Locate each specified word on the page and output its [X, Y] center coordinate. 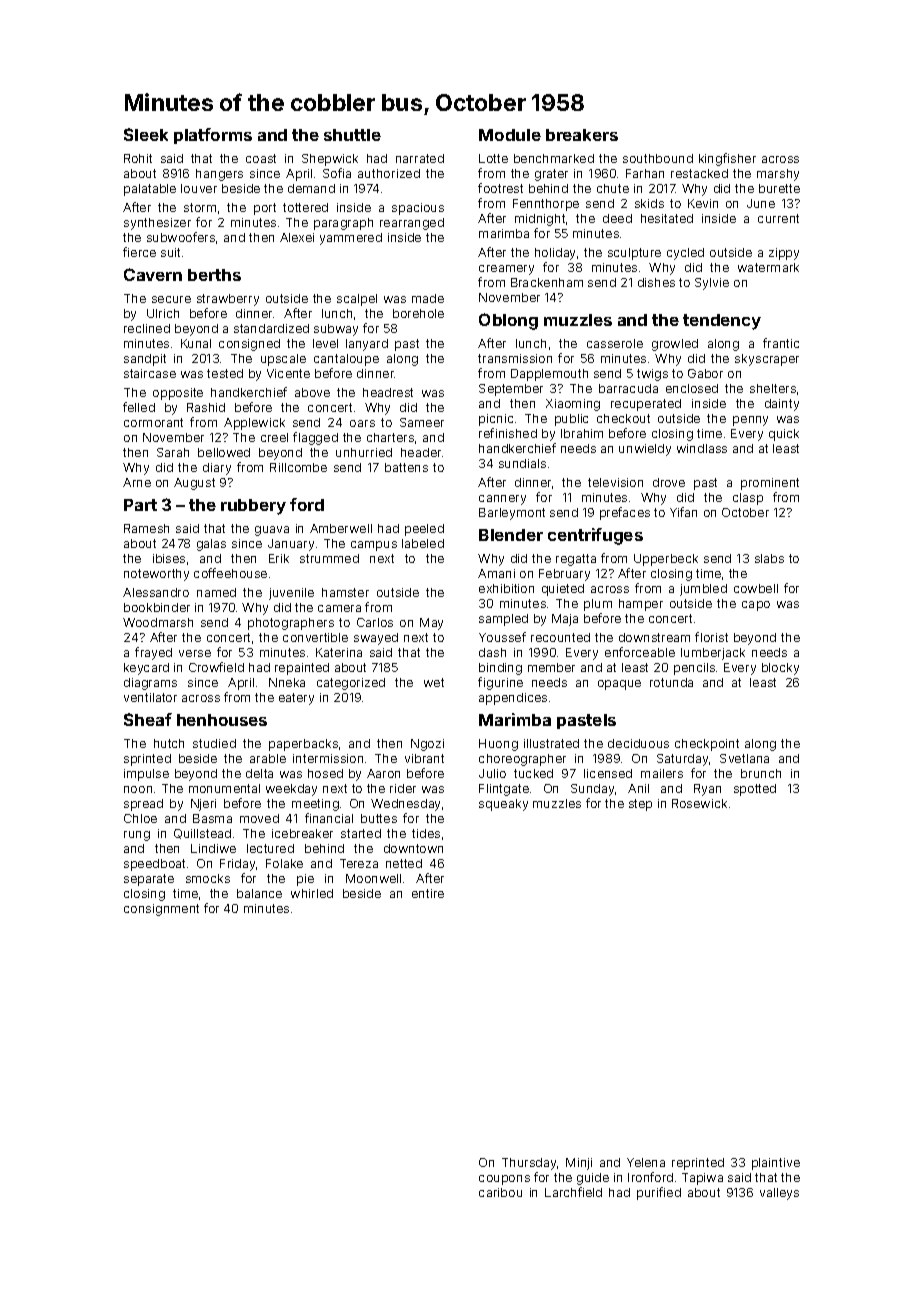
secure [171, 299]
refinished [508, 433]
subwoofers [181, 237]
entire [428, 893]
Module [510, 135]
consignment [161, 910]
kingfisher [727, 159]
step [640, 805]
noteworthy [156, 575]
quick [784, 435]
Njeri [203, 805]
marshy [778, 175]
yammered [351, 239]
